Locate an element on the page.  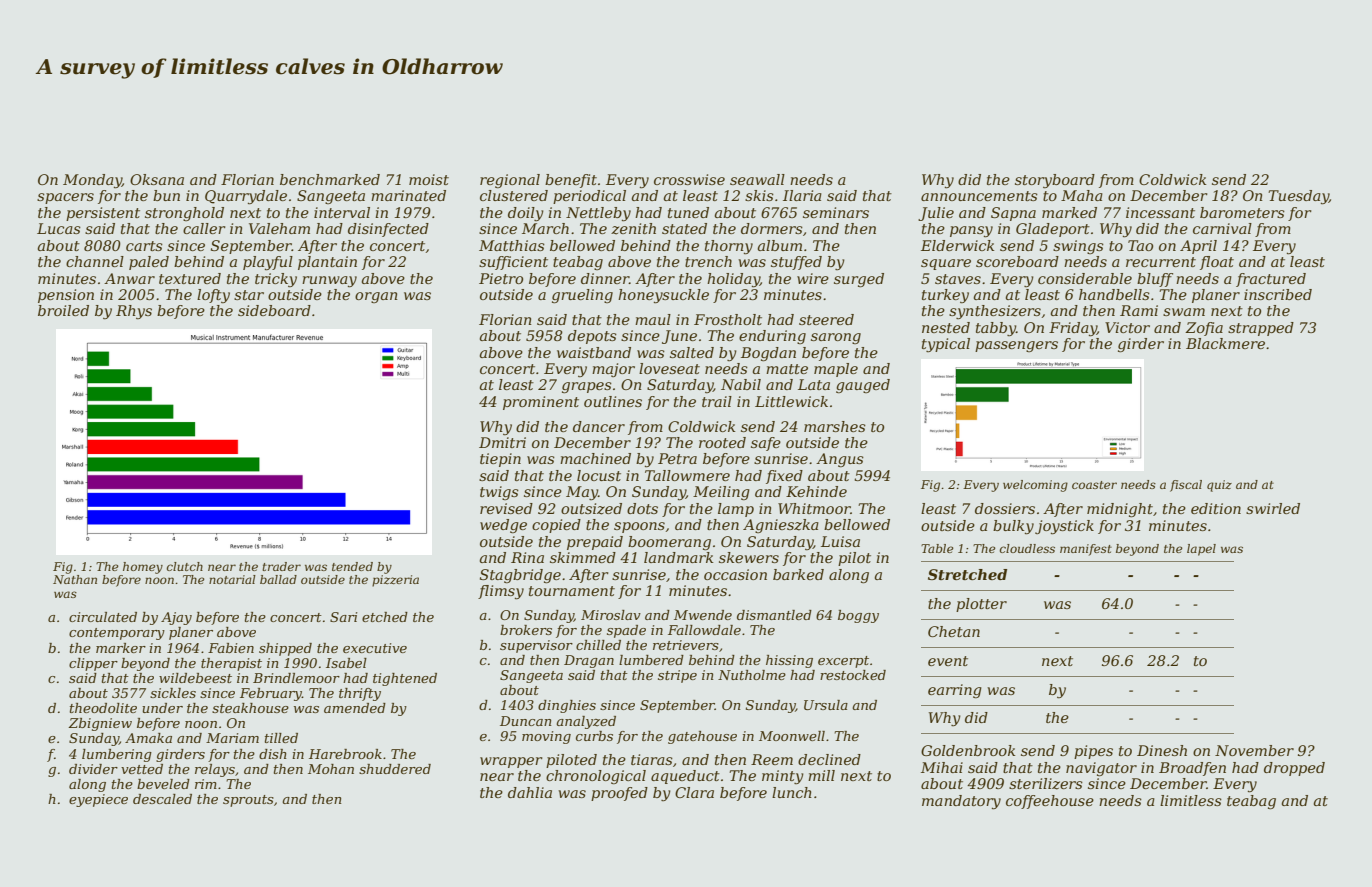
Lucas is located at coordinates (59, 228).
